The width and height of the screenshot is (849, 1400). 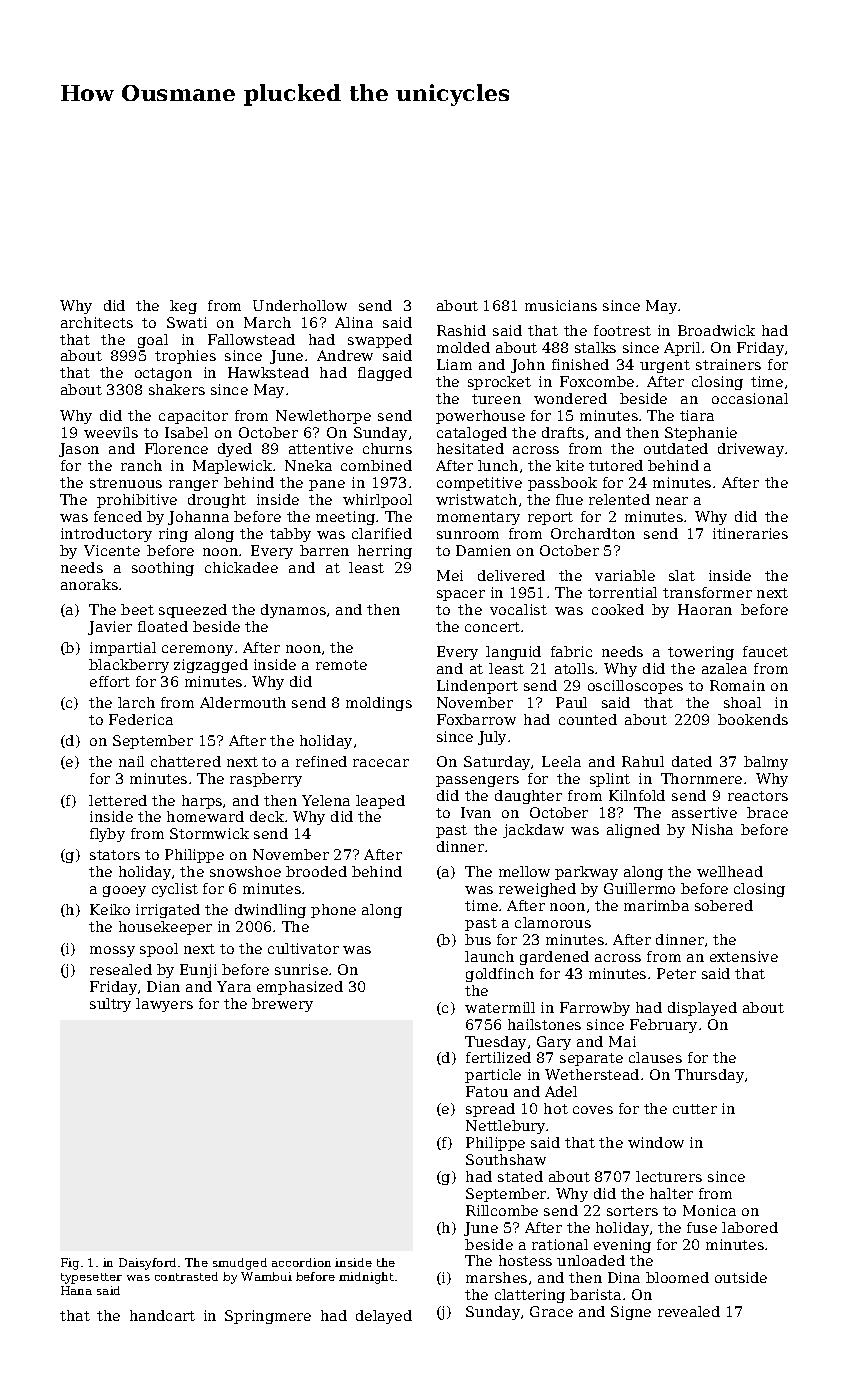 What do you see at coordinates (76, 1290) in the screenshot?
I see `Hana` at bounding box center [76, 1290].
